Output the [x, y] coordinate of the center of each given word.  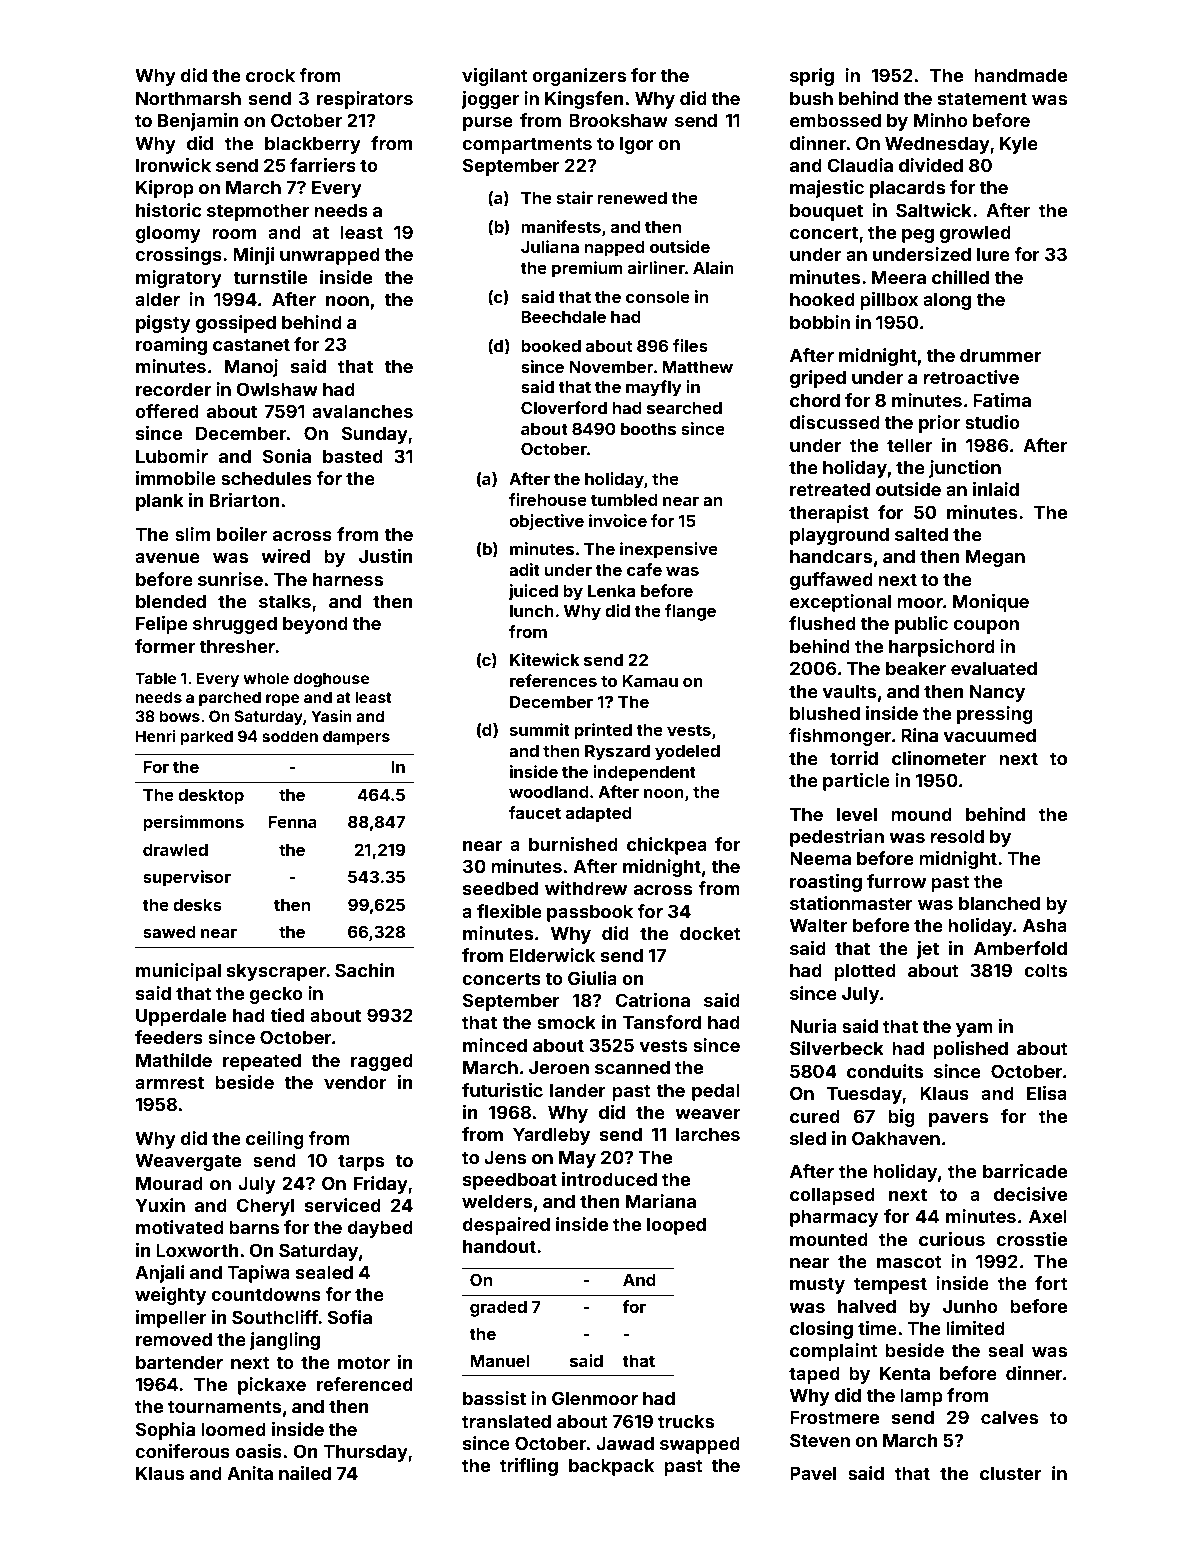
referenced [365, 1384]
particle [856, 782]
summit [540, 729]
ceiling [275, 1140]
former [165, 646]
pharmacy [834, 1218]
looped [676, 1226]
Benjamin [198, 122]
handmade [1020, 75]
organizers [579, 77]
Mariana [661, 1201]
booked [551, 346]
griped [818, 379]
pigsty [163, 324]
